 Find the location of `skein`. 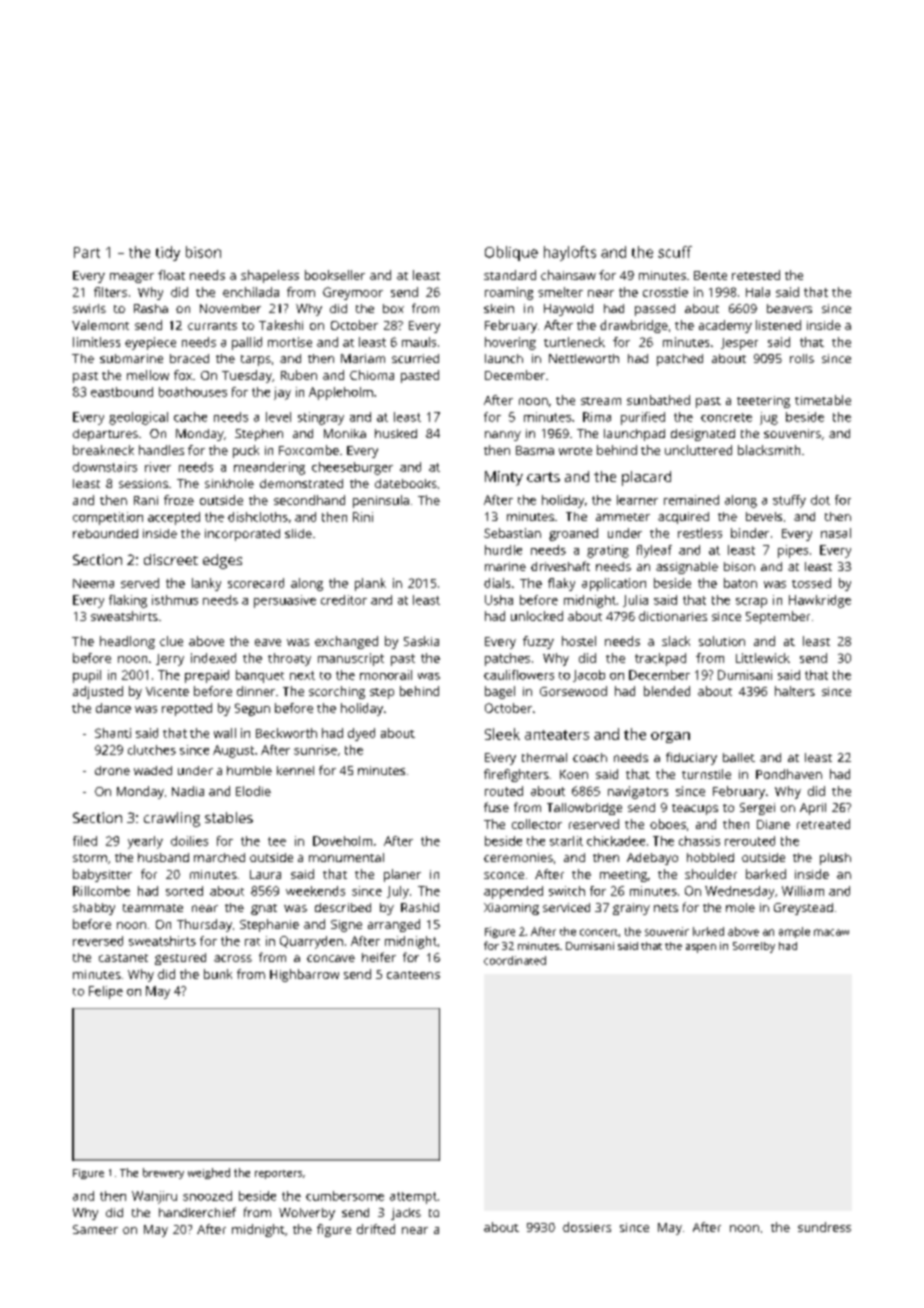

skein is located at coordinates (499, 308).
